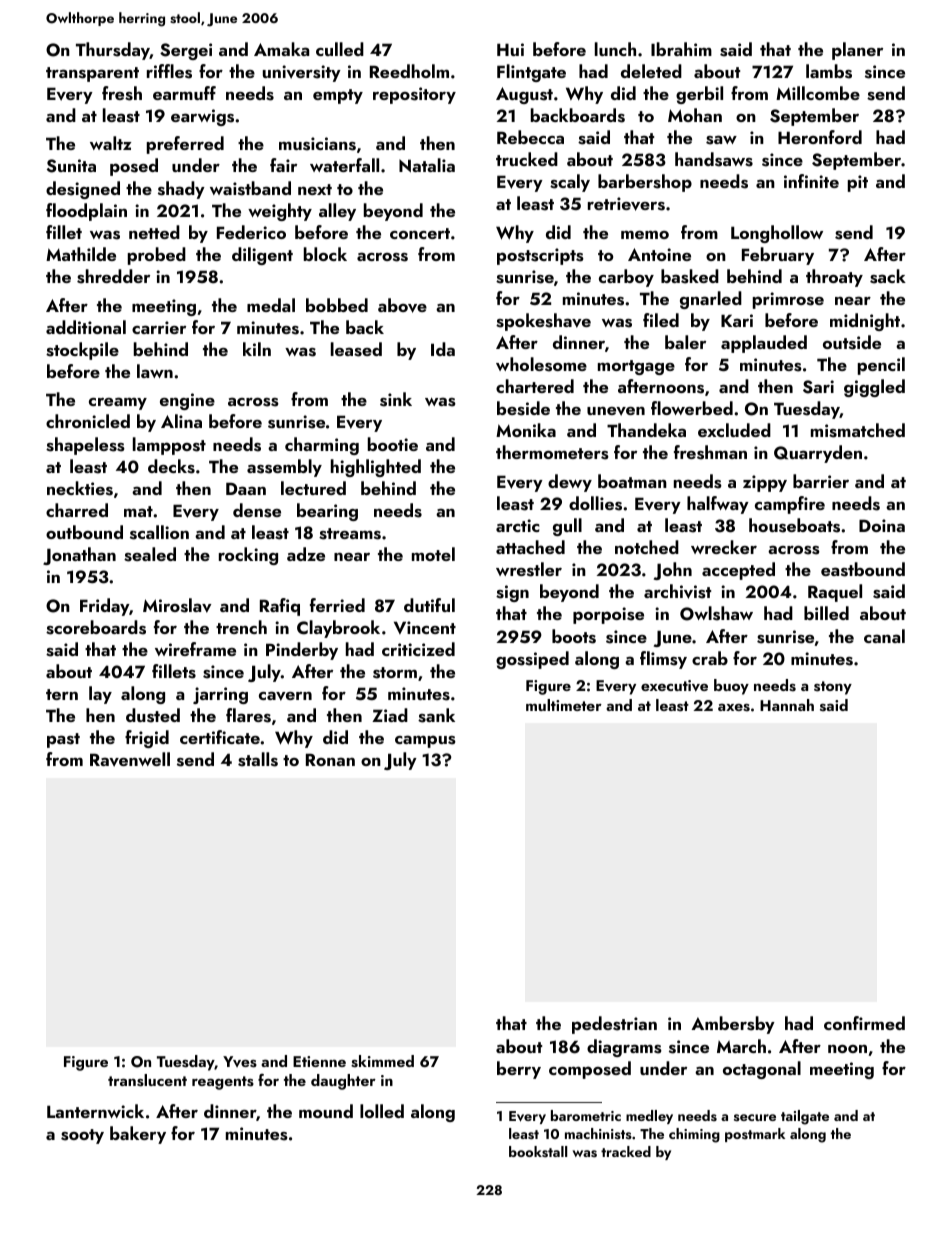 The image size is (952, 1233). What do you see at coordinates (390, 715) in the screenshot?
I see `Ziad` at bounding box center [390, 715].
